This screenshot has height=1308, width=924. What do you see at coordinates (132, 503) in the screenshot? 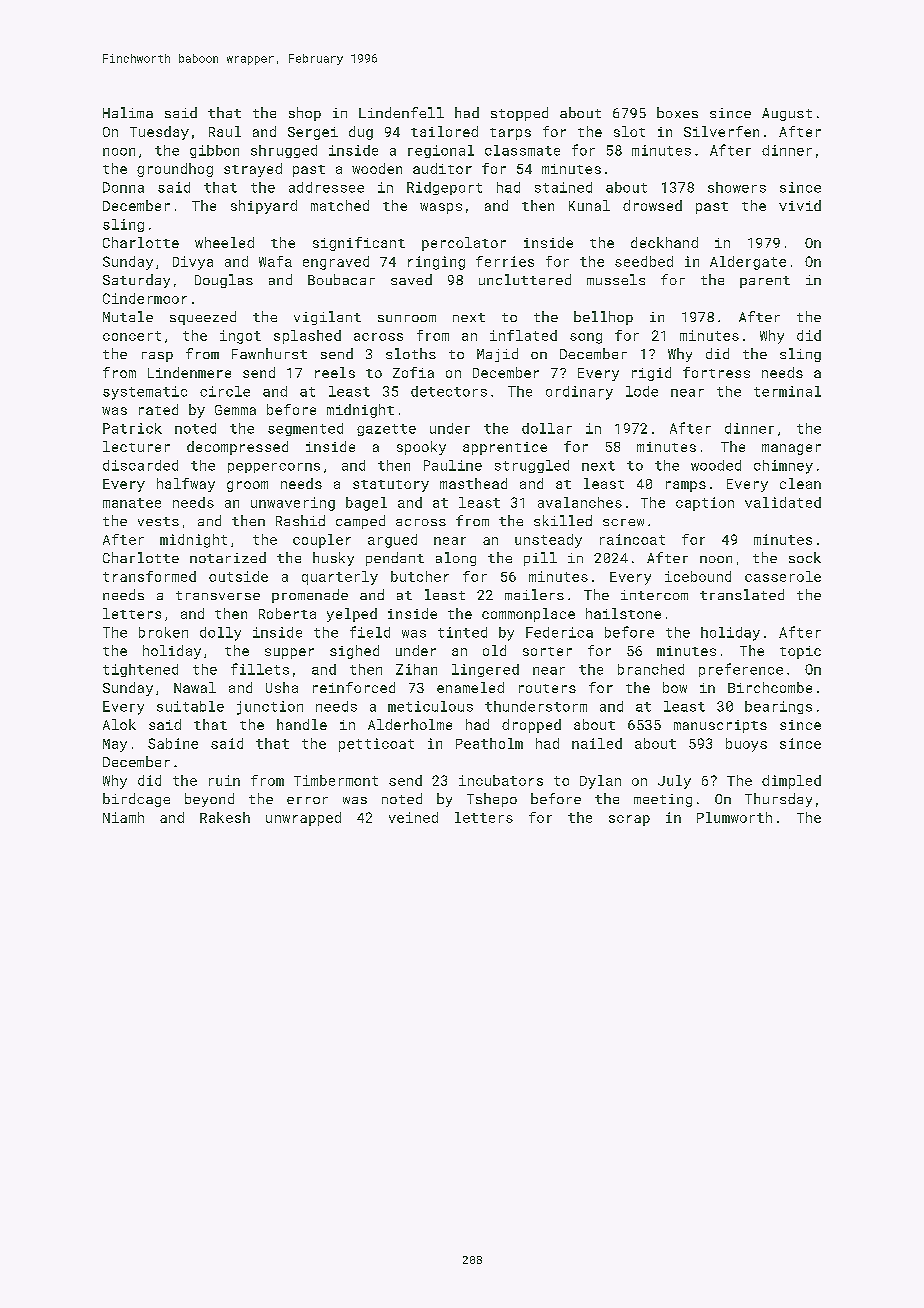
I see `manatee` at bounding box center [132, 503].
